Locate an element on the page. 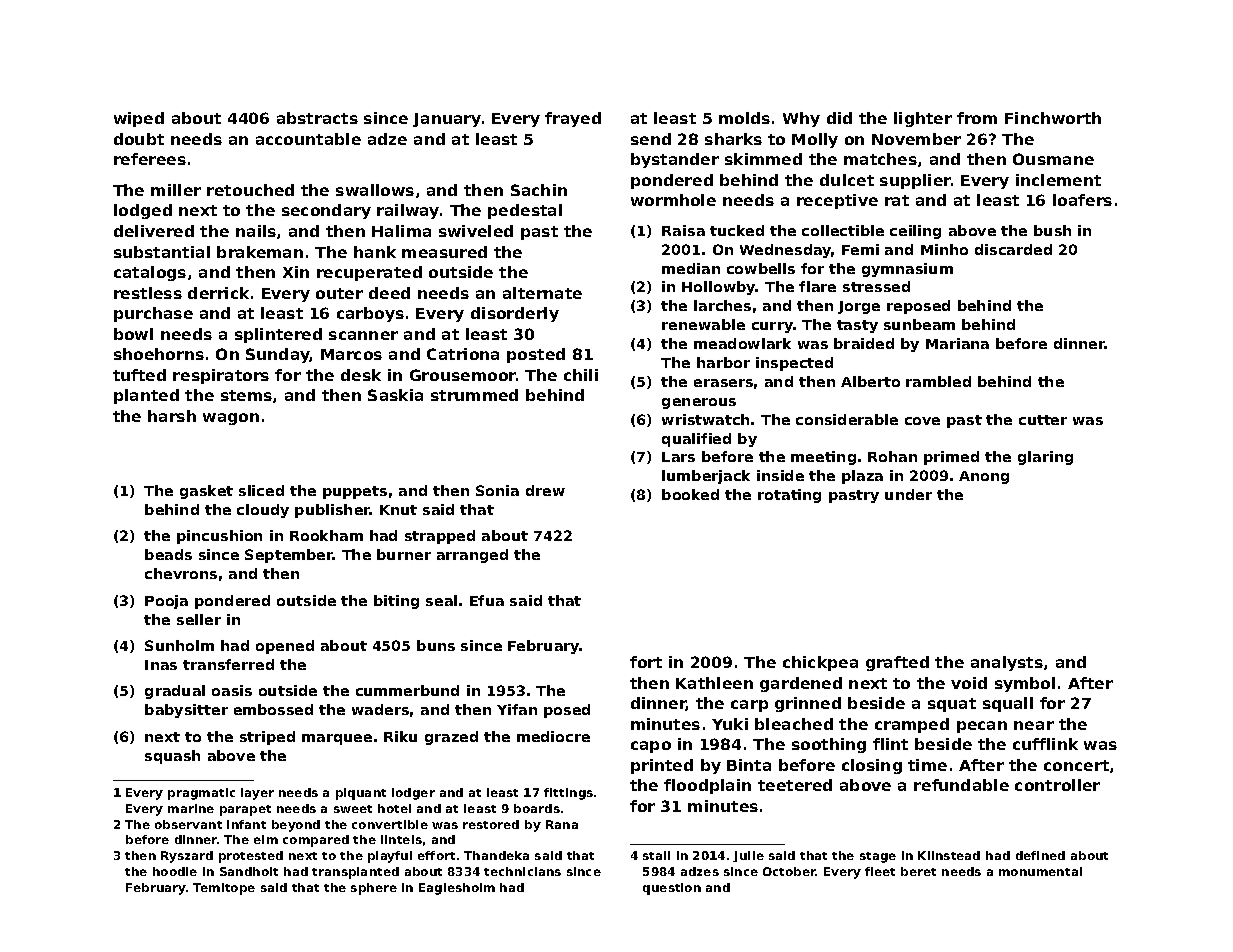 The image size is (1233, 952). Temitope is located at coordinates (224, 889).
